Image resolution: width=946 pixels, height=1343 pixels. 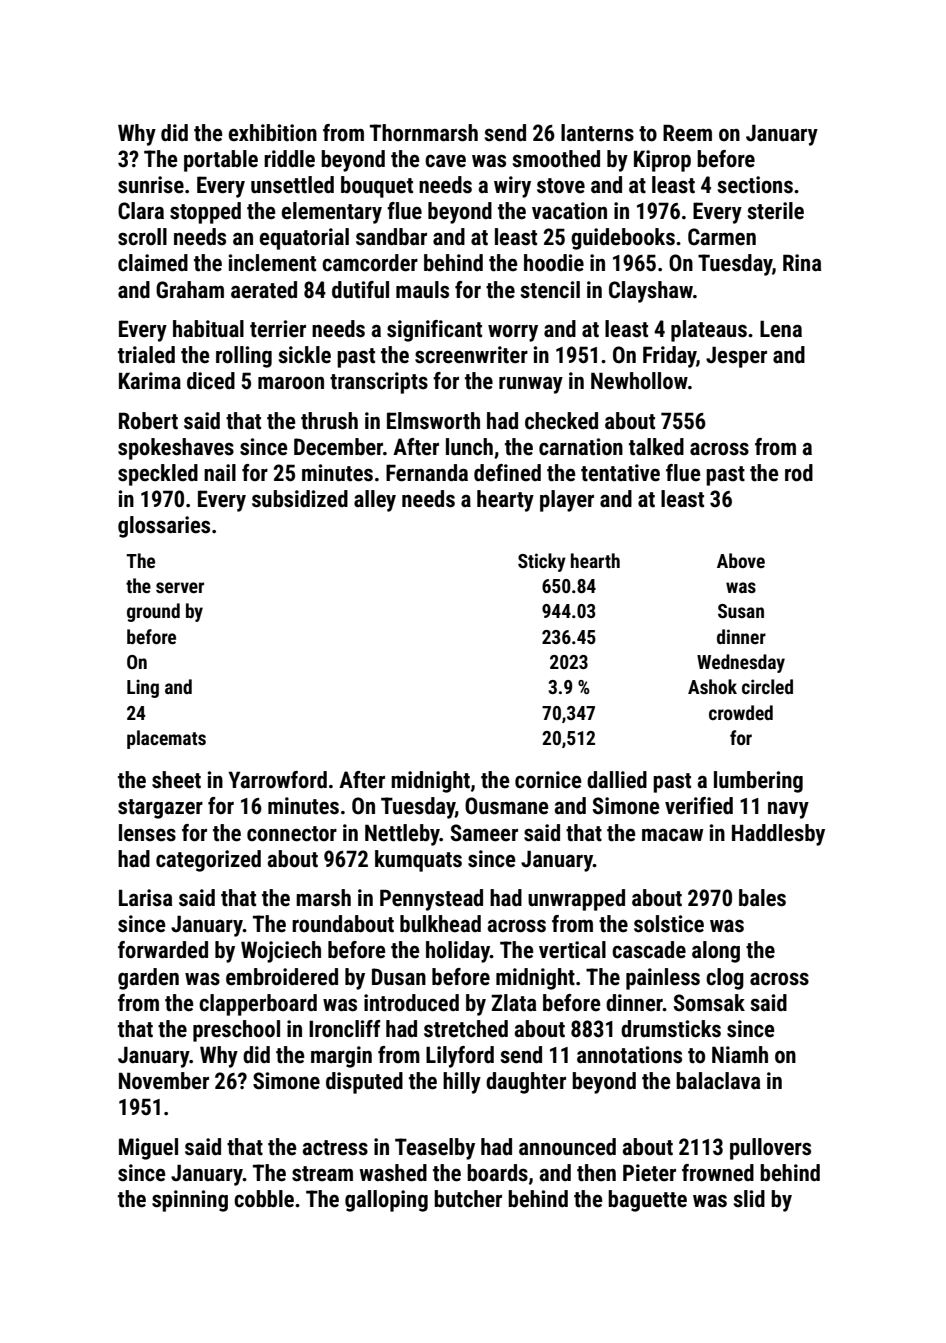 I want to click on runway, so click(x=531, y=385).
